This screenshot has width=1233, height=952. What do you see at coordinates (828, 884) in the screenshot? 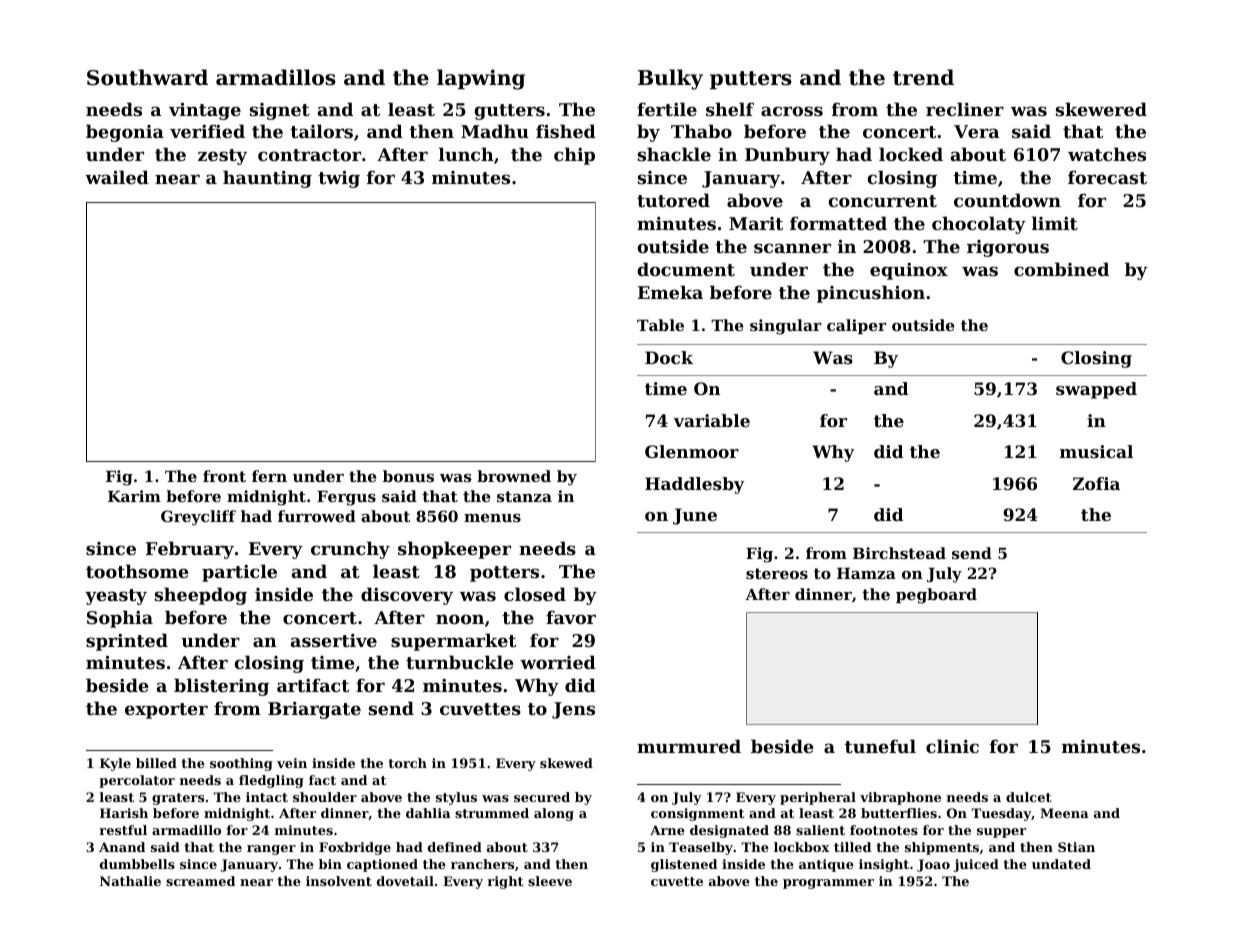
I see `programmer` at bounding box center [828, 884].
